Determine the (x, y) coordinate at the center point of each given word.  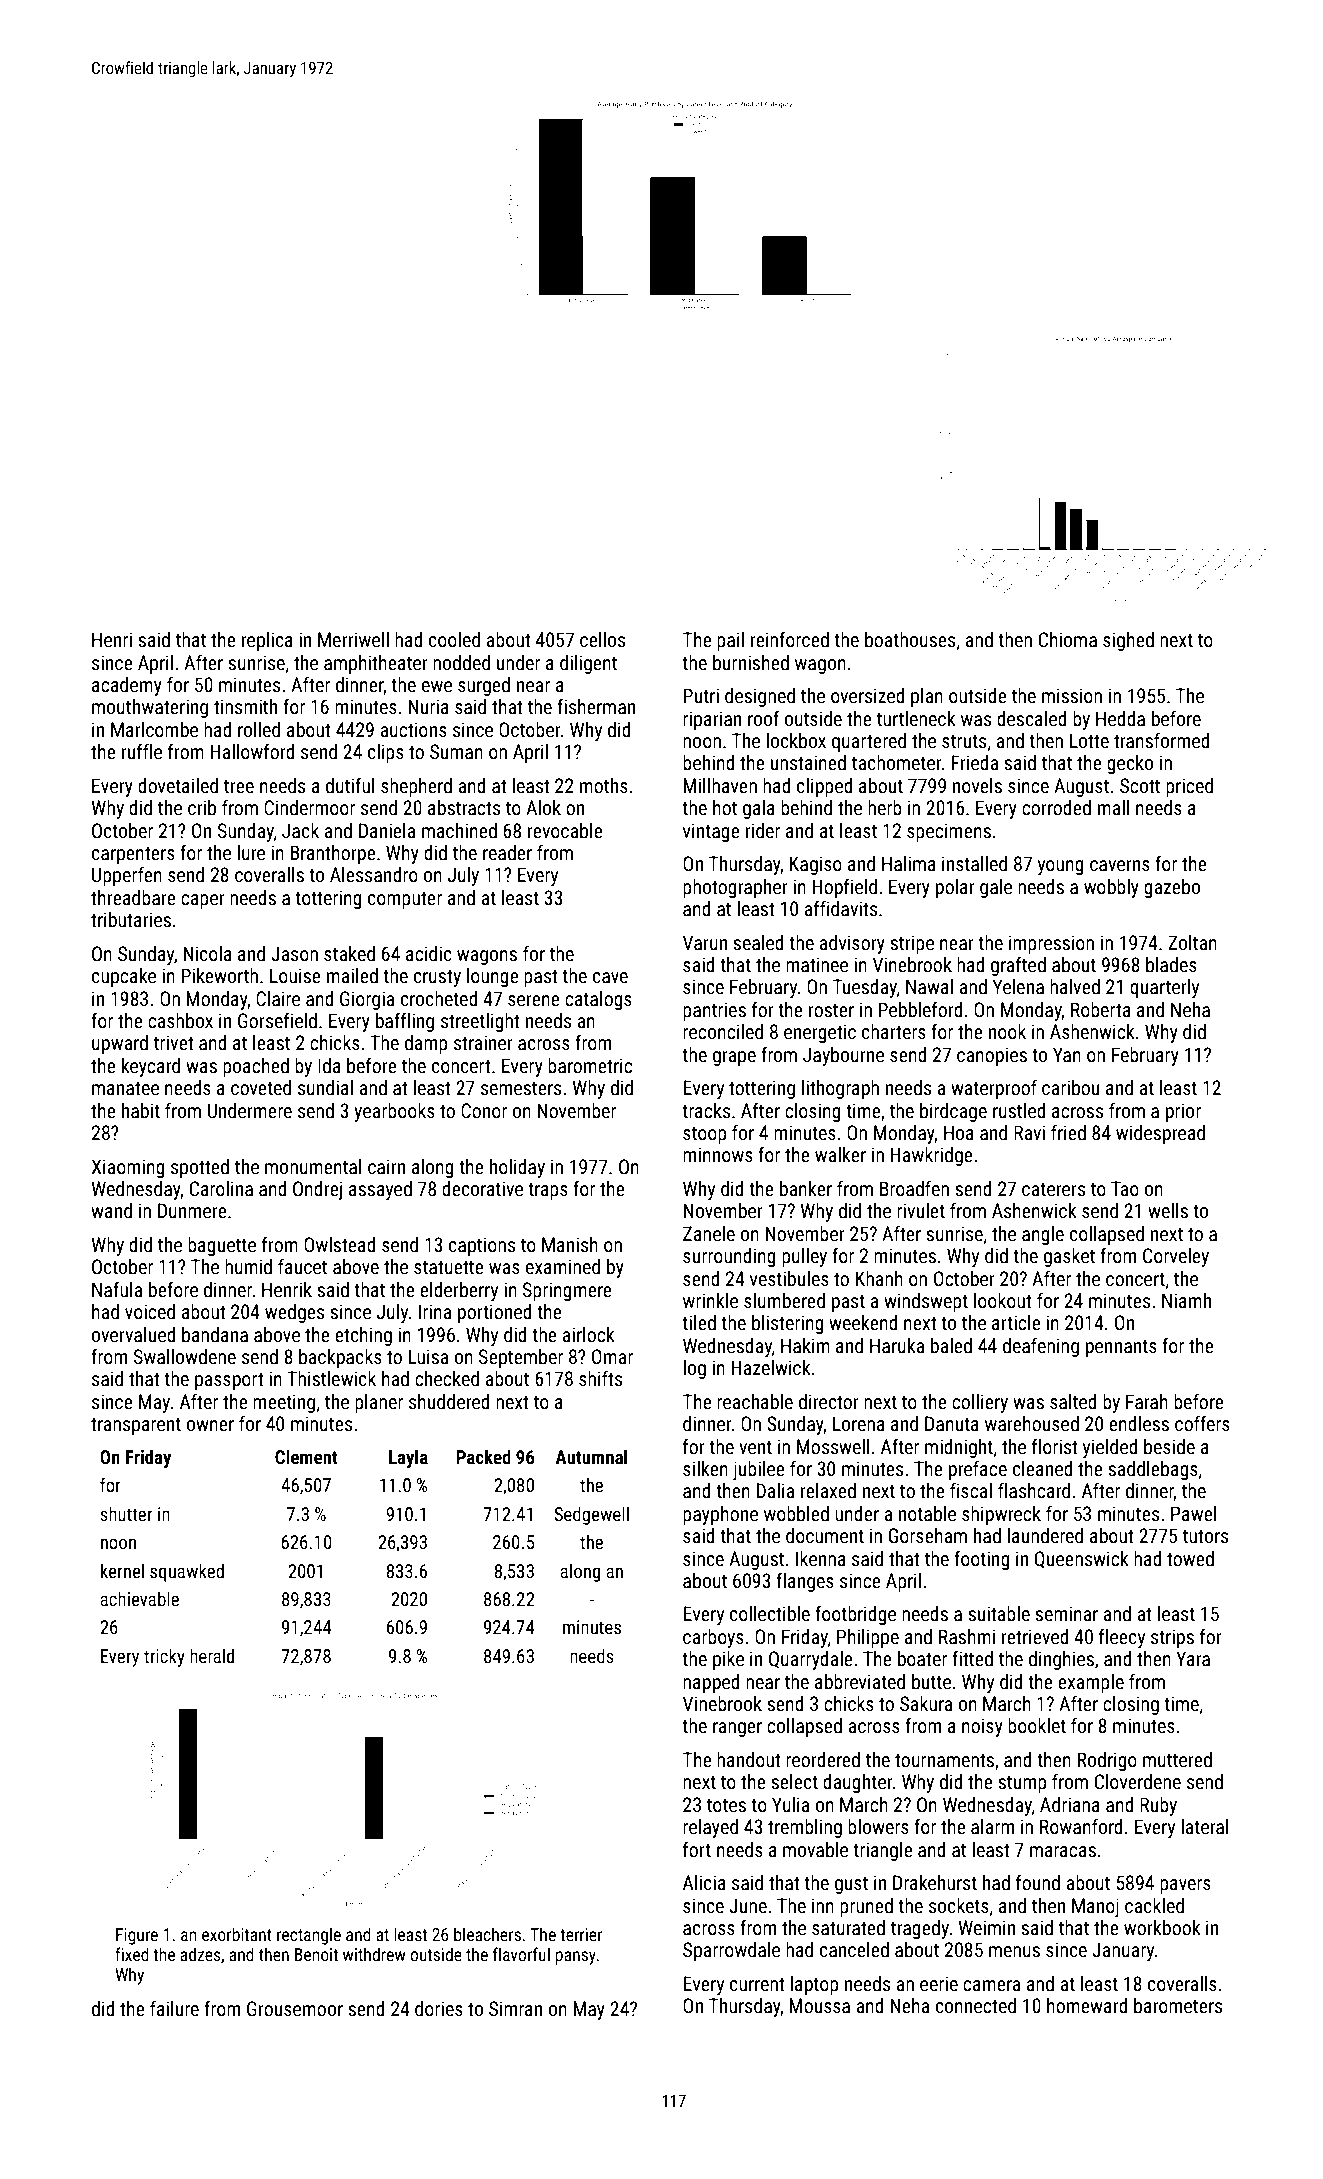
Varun (705, 942)
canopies (992, 1056)
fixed (132, 1954)
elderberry (459, 1291)
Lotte (1089, 740)
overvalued (134, 1334)
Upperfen (127, 876)
